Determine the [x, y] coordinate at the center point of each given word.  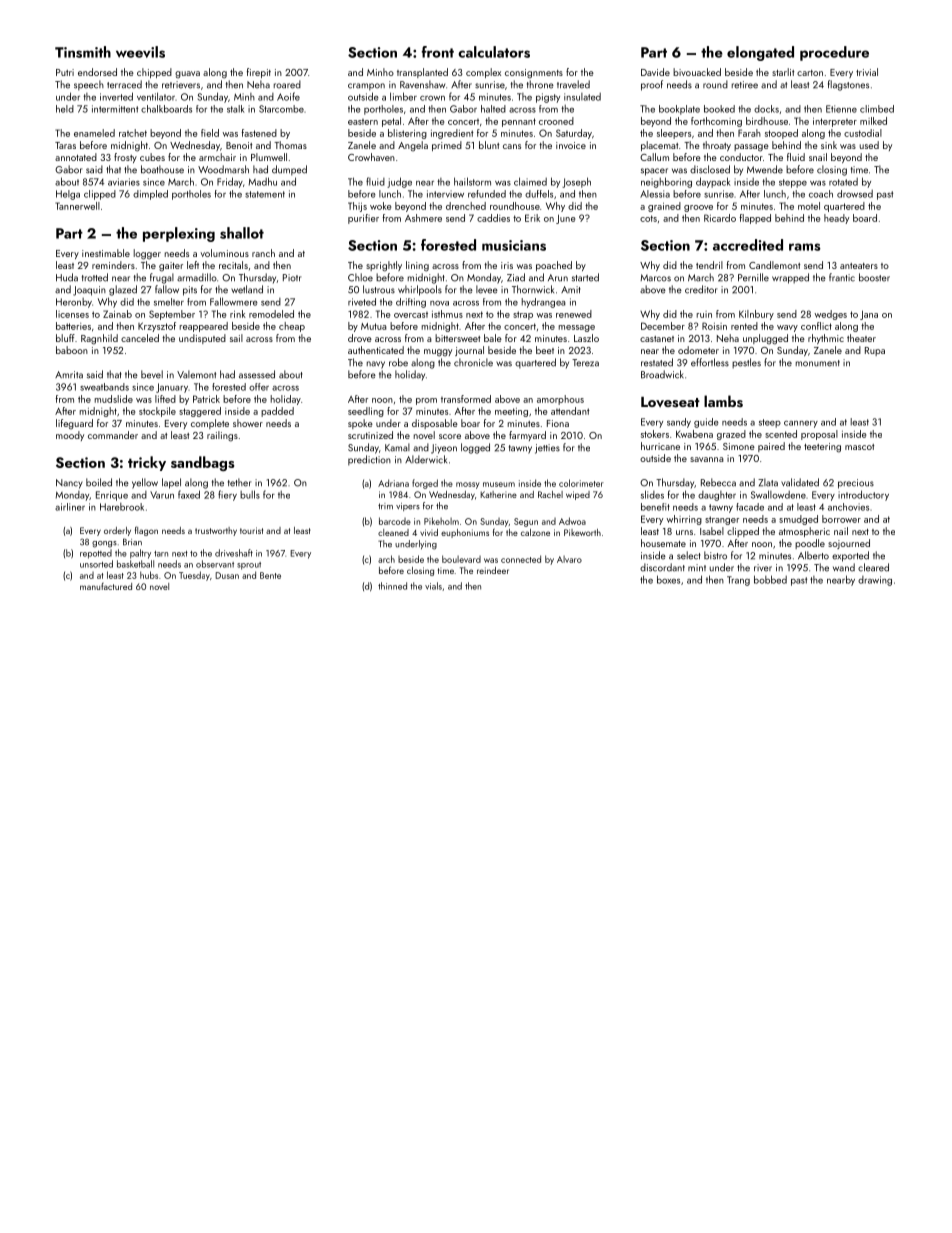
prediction [369, 460]
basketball [135, 564]
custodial [863, 133]
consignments [534, 74]
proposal [819, 435]
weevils [140, 52]
